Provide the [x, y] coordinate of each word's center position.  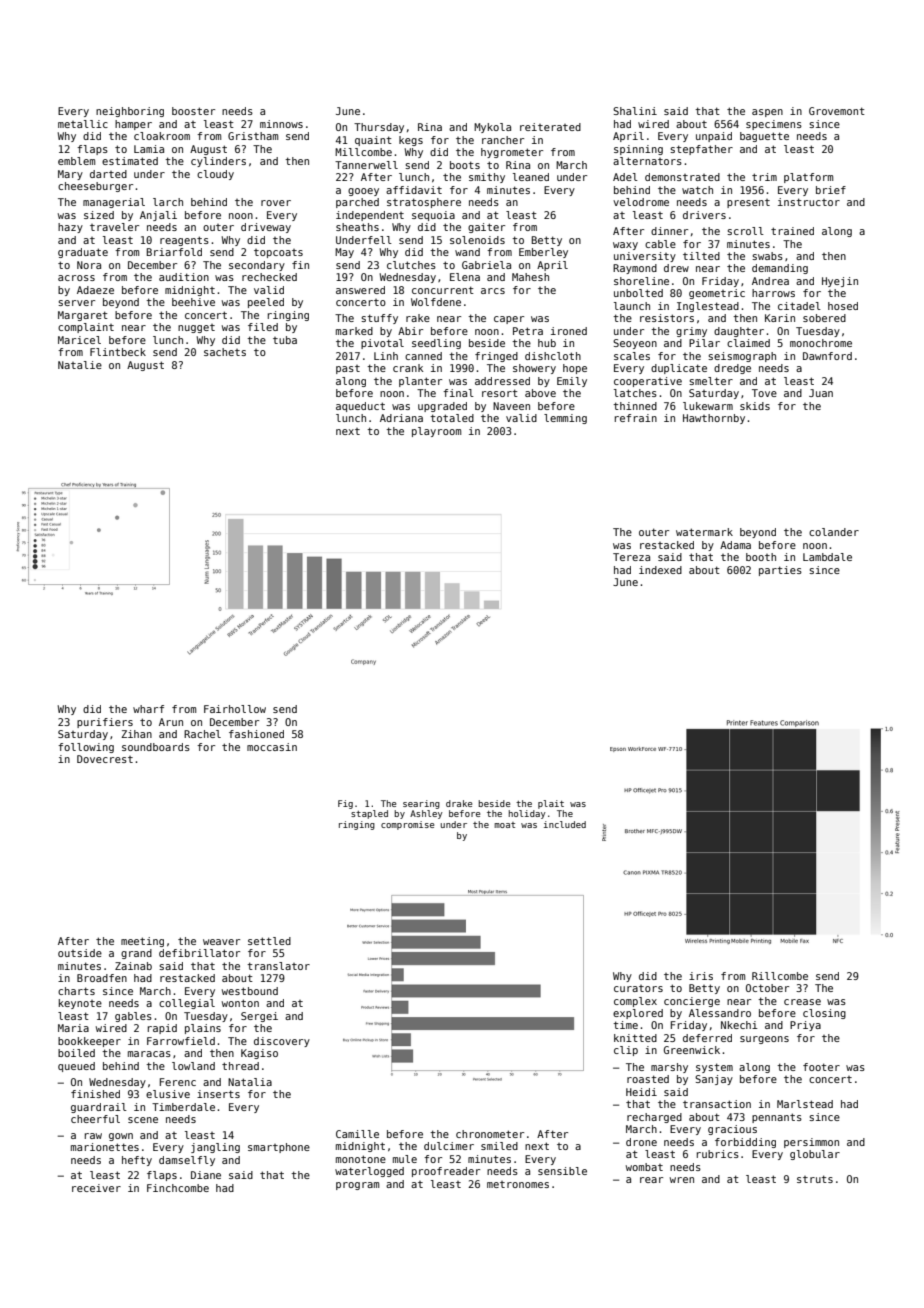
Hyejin [840, 282]
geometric [717, 294]
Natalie [80, 365]
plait [551, 804]
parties [780, 571]
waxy [625, 246]
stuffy [379, 319]
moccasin [272, 747]
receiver [96, 1188]
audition [184, 277]
